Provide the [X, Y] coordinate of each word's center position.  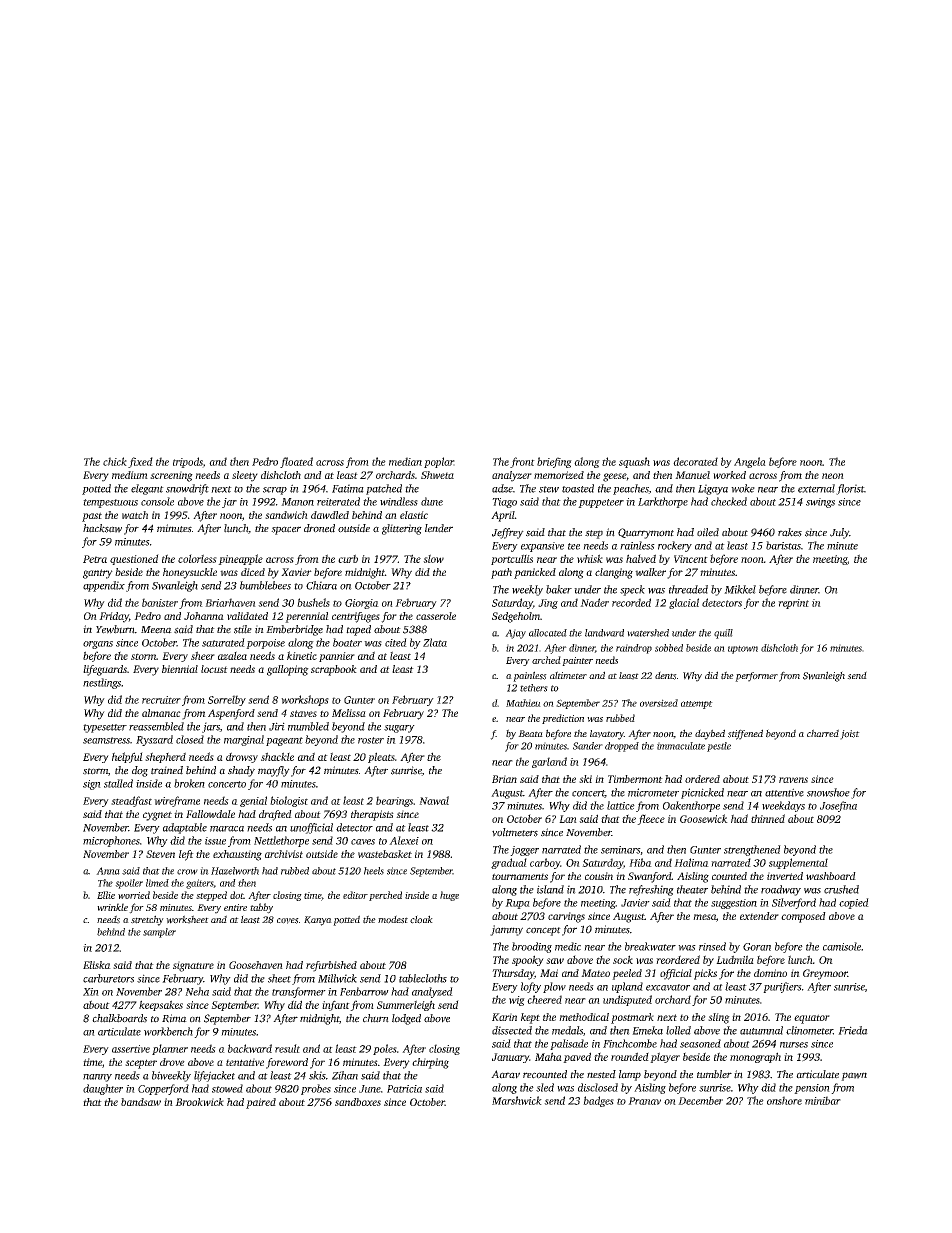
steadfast [131, 801]
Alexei [404, 840]
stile [243, 629]
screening [171, 476]
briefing [554, 462]
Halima [691, 862]
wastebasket [385, 854]
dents [666, 675]
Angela [750, 462]
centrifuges [356, 617]
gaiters [199, 884]
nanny [97, 1078]
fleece [651, 819]
